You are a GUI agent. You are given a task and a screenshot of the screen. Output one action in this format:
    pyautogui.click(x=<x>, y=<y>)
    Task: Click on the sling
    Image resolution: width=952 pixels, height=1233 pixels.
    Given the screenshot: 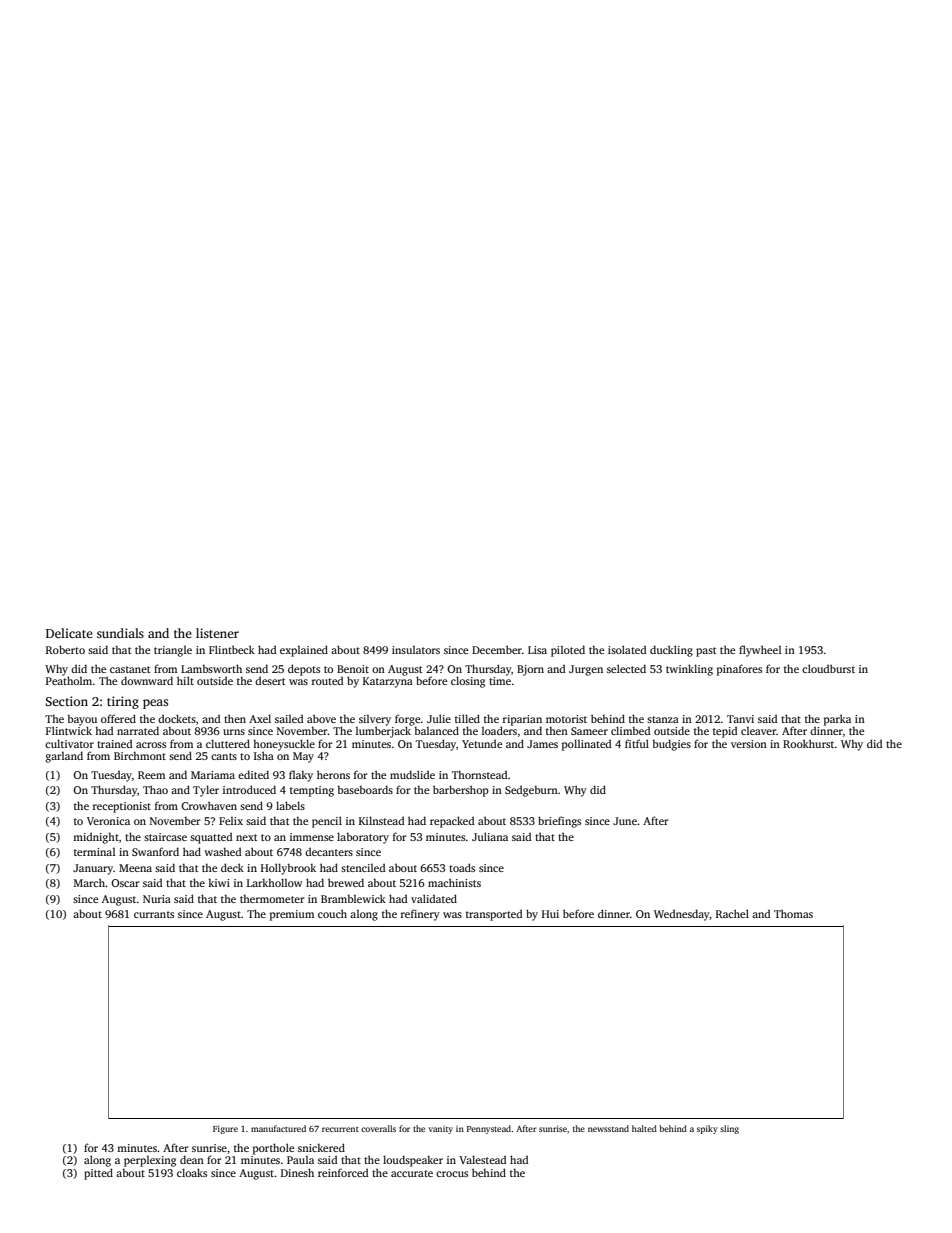 What is the action you would take?
    pyautogui.click(x=729, y=1129)
